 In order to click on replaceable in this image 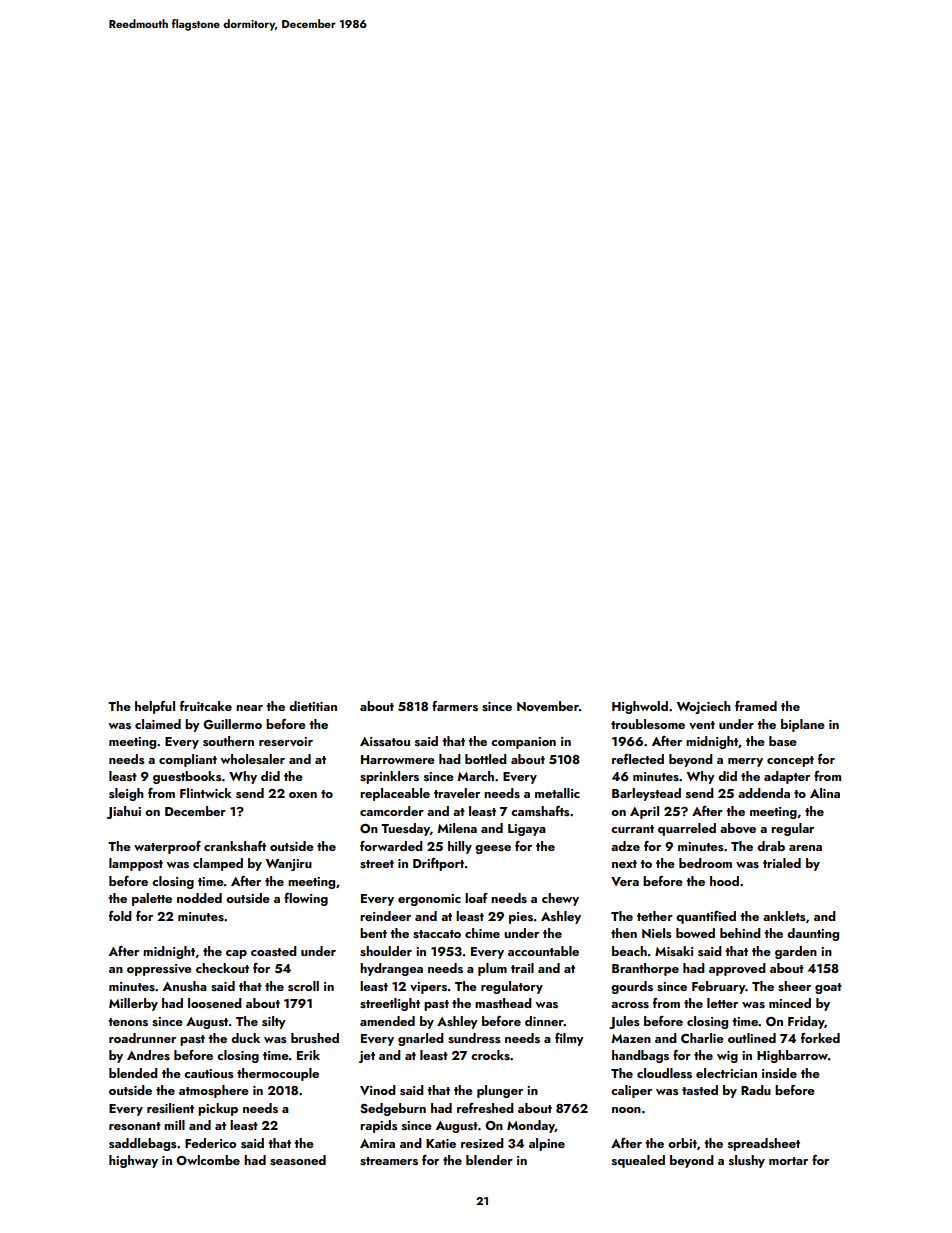, I will do `click(395, 794)`.
